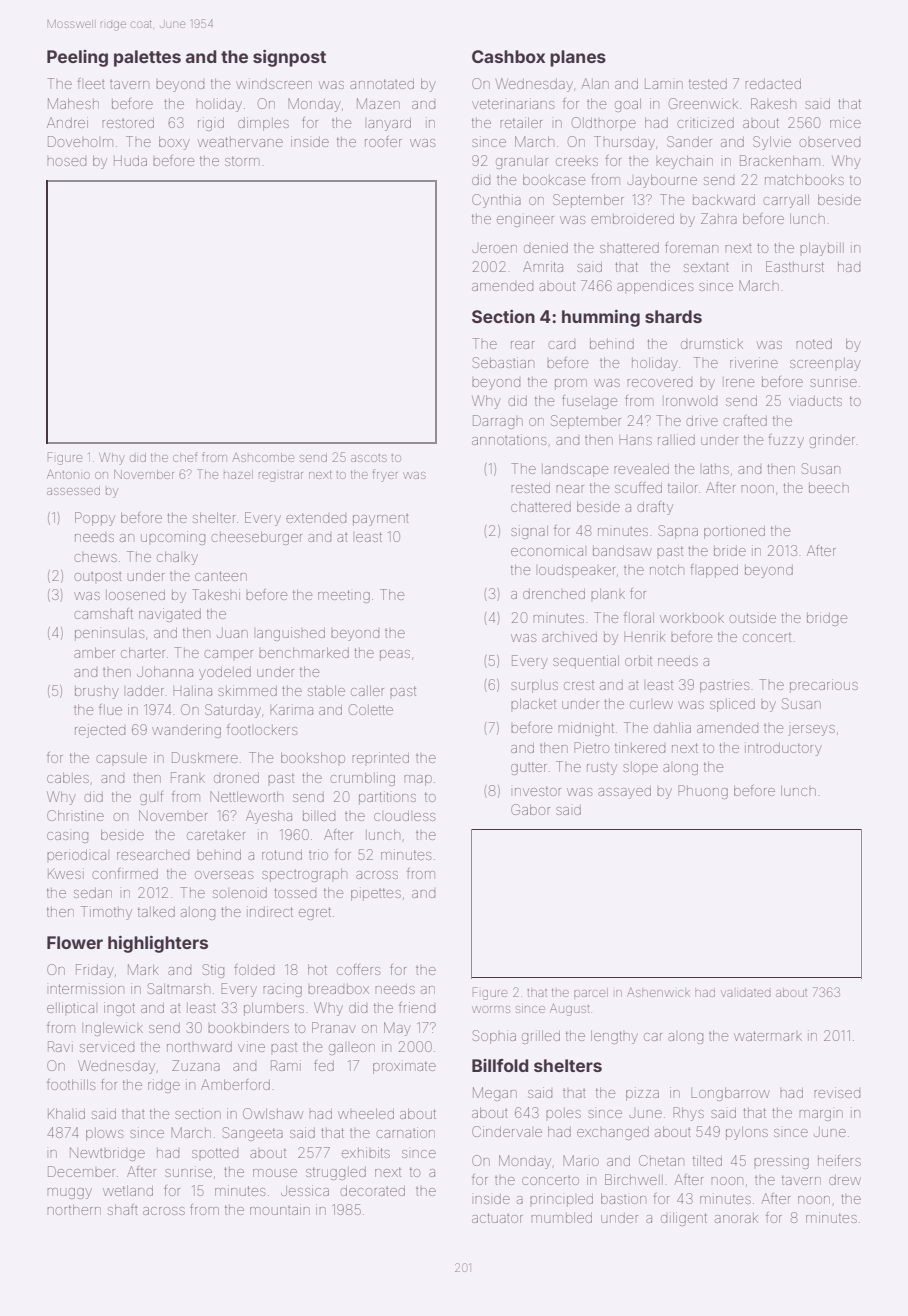 Image resolution: width=908 pixels, height=1316 pixels. What do you see at coordinates (508, 56) in the document?
I see `Cashbox` at bounding box center [508, 56].
